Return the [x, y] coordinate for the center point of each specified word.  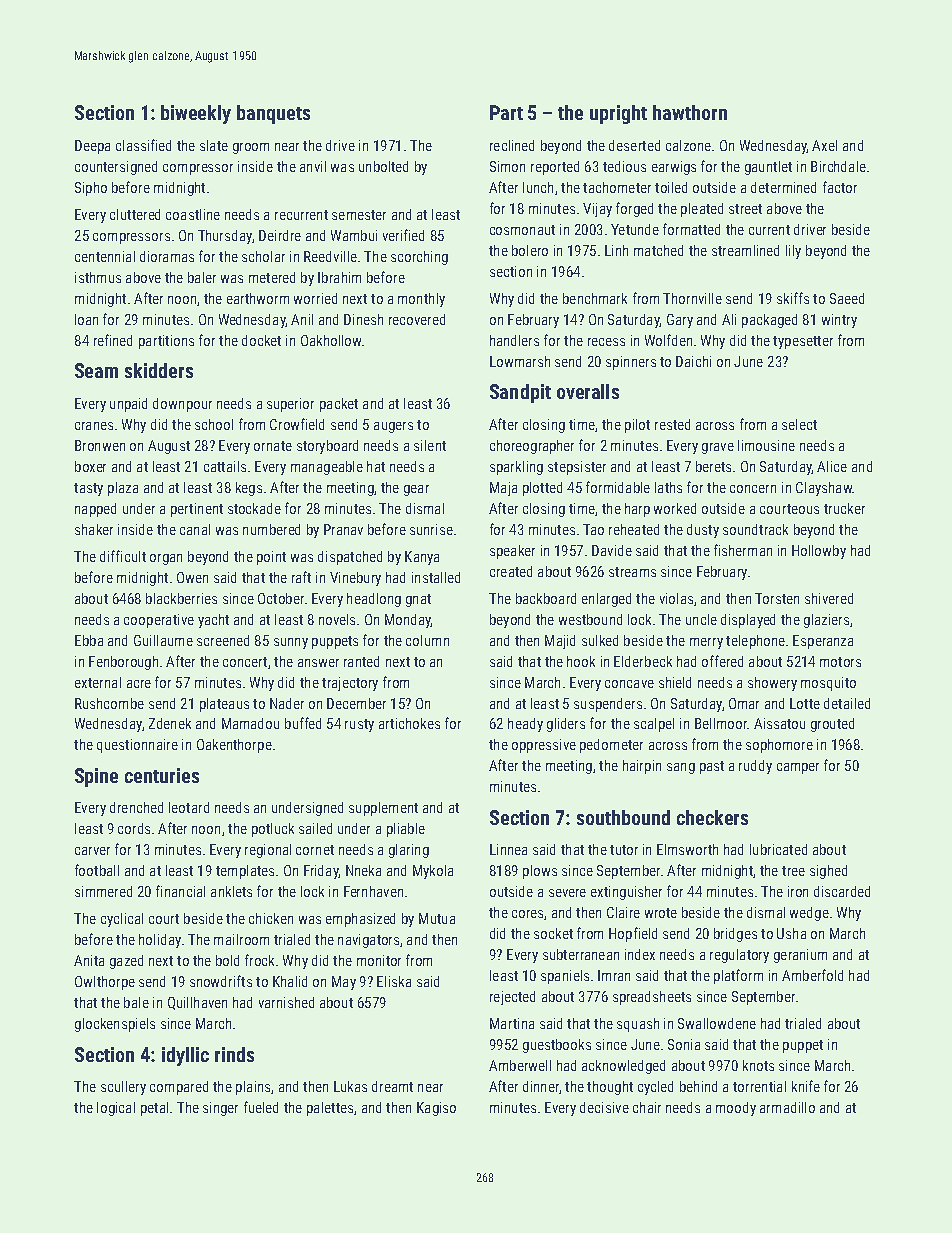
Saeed [847, 298]
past [712, 767]
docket [261, 340]
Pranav [343, 529]
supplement [383, 809]
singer [220, 1109]
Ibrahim [339, 277]
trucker [844, 508]
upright [618, 114]
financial [180, 891]
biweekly [196, 114]
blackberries [181, 598]
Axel [824, 145]
